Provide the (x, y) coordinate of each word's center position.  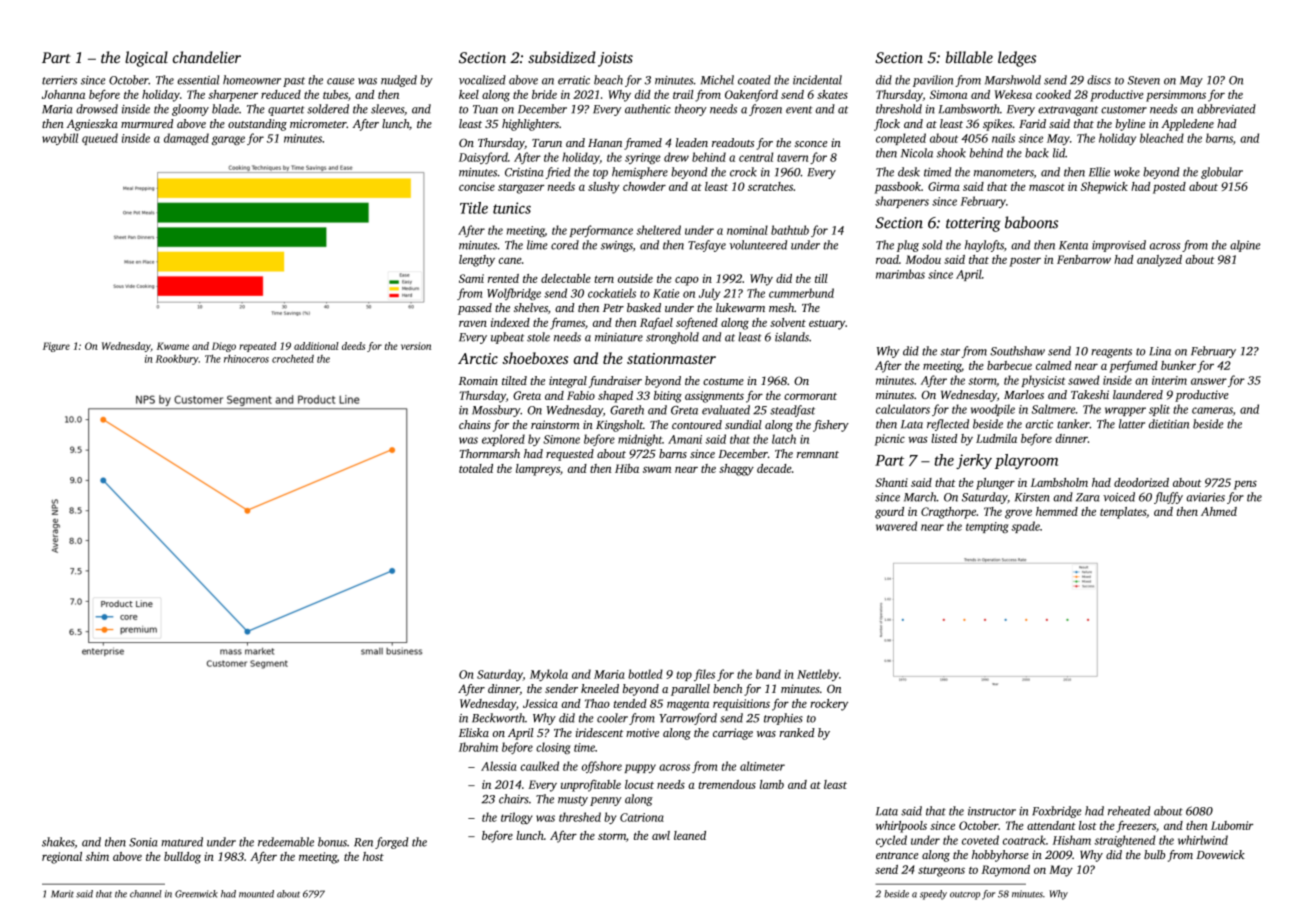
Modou (923, 259)
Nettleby (818, 675)
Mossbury (496, 411)
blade (225, 109)
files (704, 675)
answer (1209, 381)
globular (1222, 173)
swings (617, 246)
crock (743, 172)
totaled (476, 468)
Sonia (143, 842)
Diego (224, 347)
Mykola (549, 675)
